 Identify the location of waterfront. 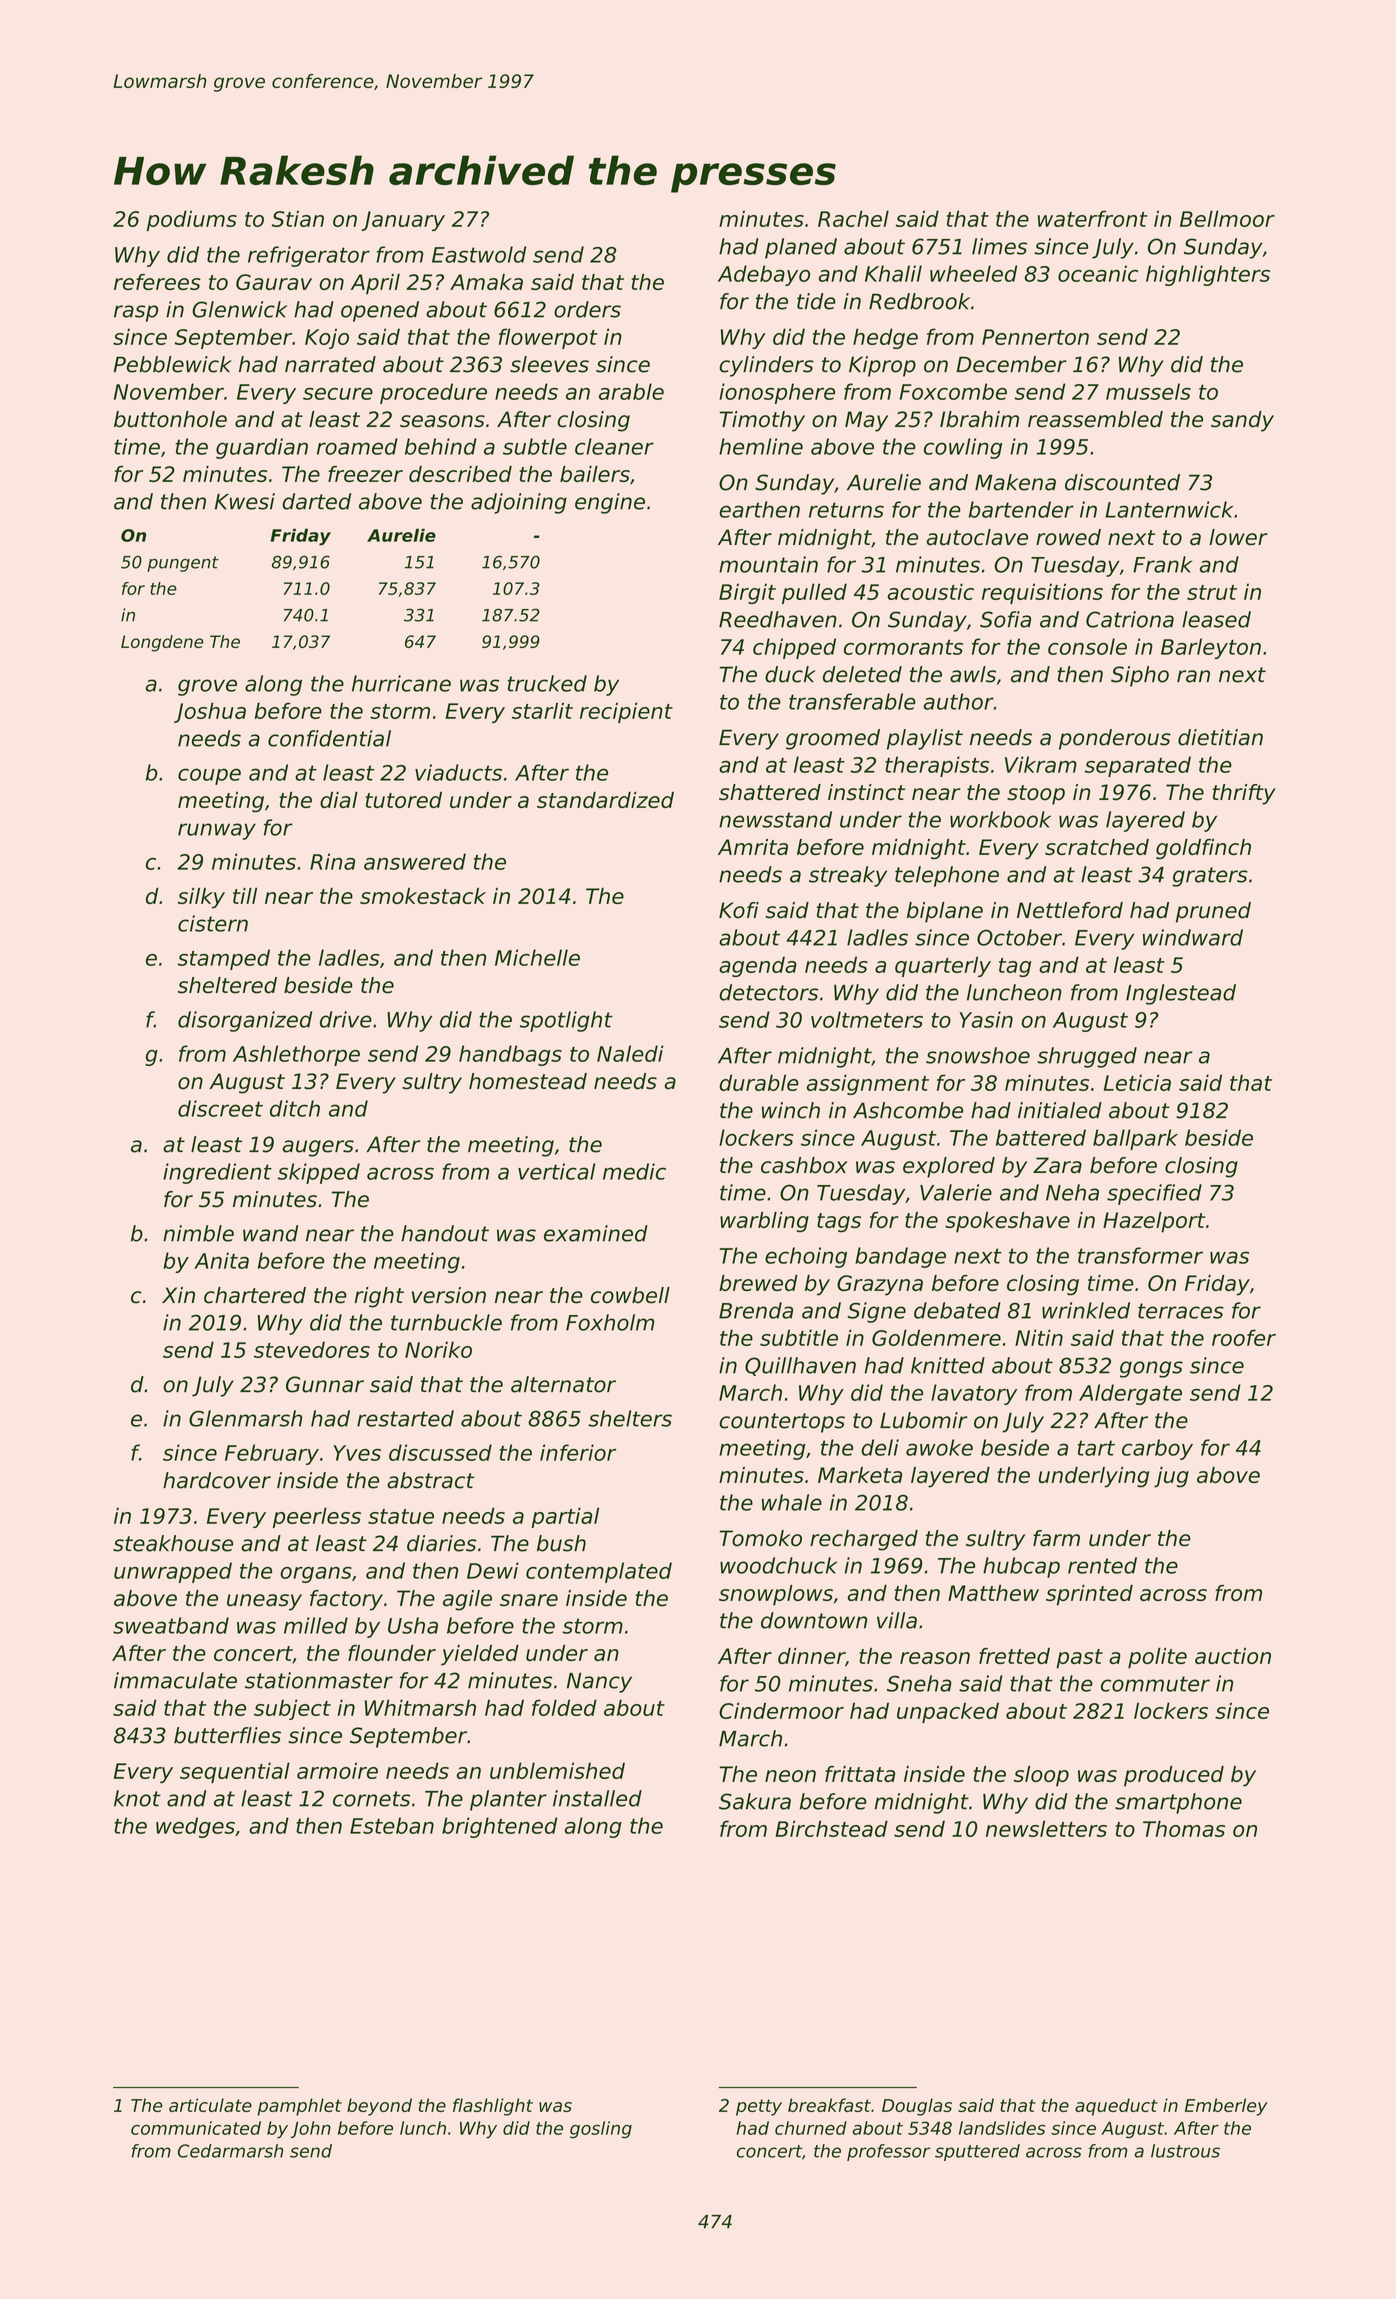
(1093, 218).
